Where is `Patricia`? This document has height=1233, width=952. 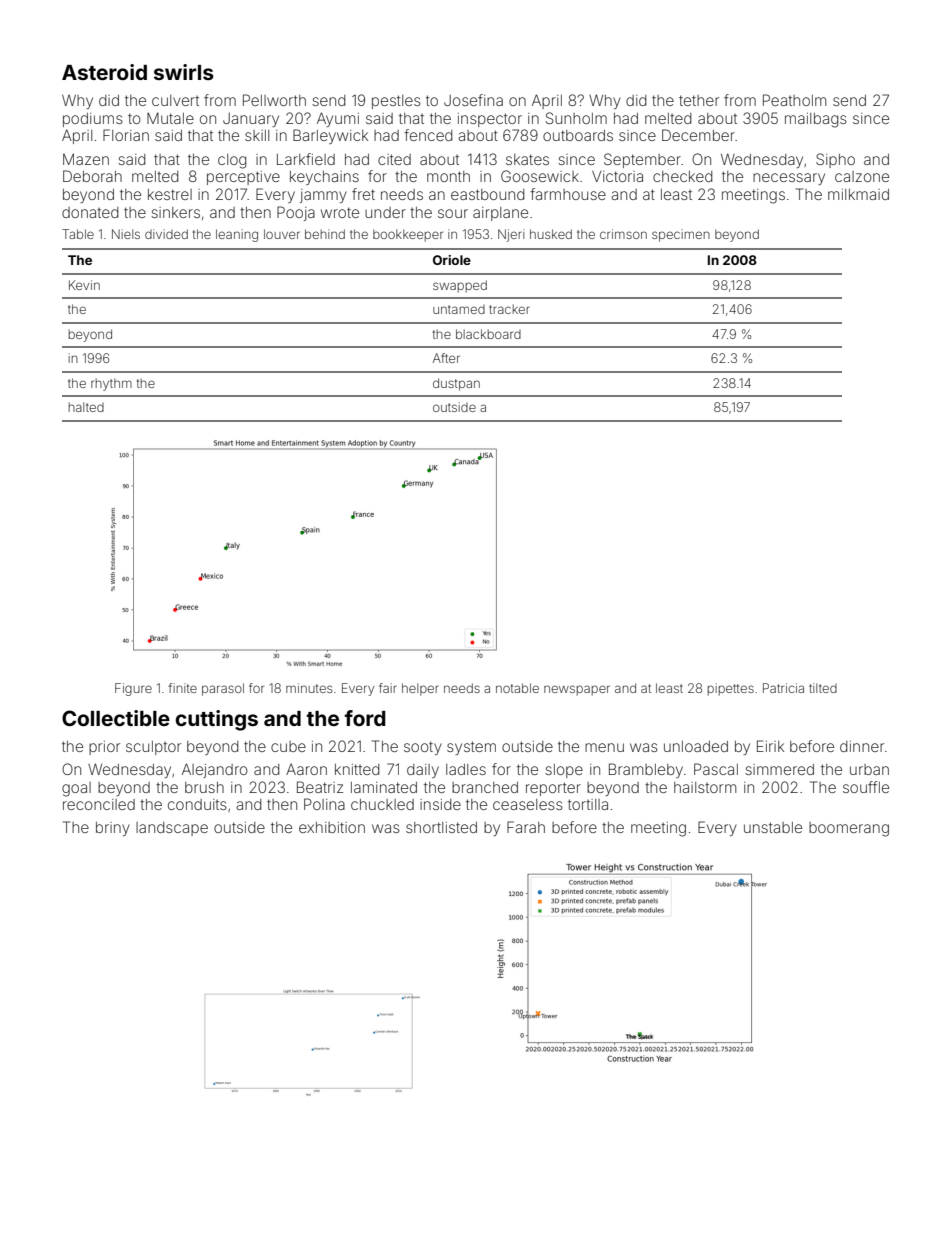 Patricia is located at coordinates (783, 688).
